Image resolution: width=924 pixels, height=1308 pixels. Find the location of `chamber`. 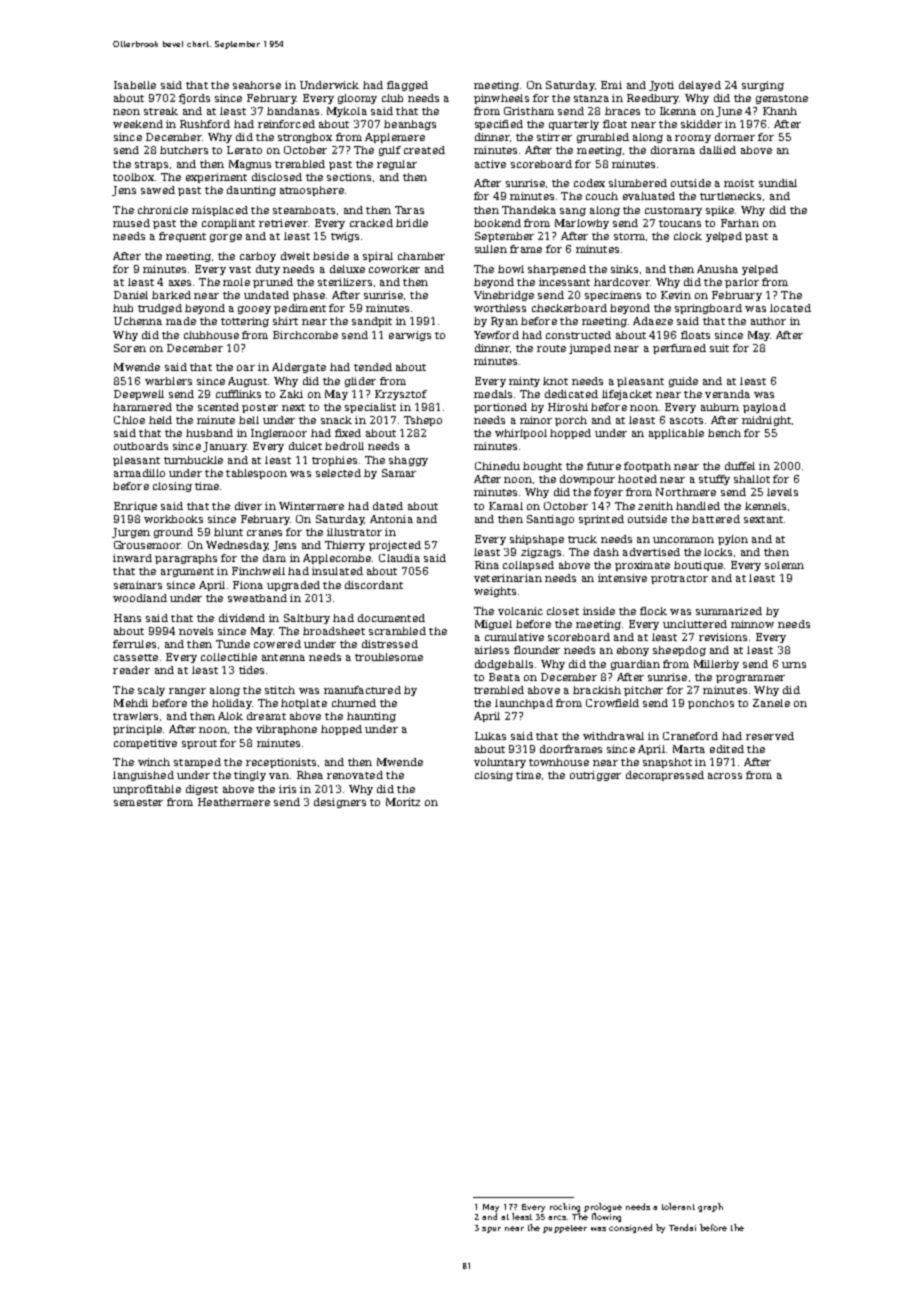

chamber is located at coordinates (421, 256).
